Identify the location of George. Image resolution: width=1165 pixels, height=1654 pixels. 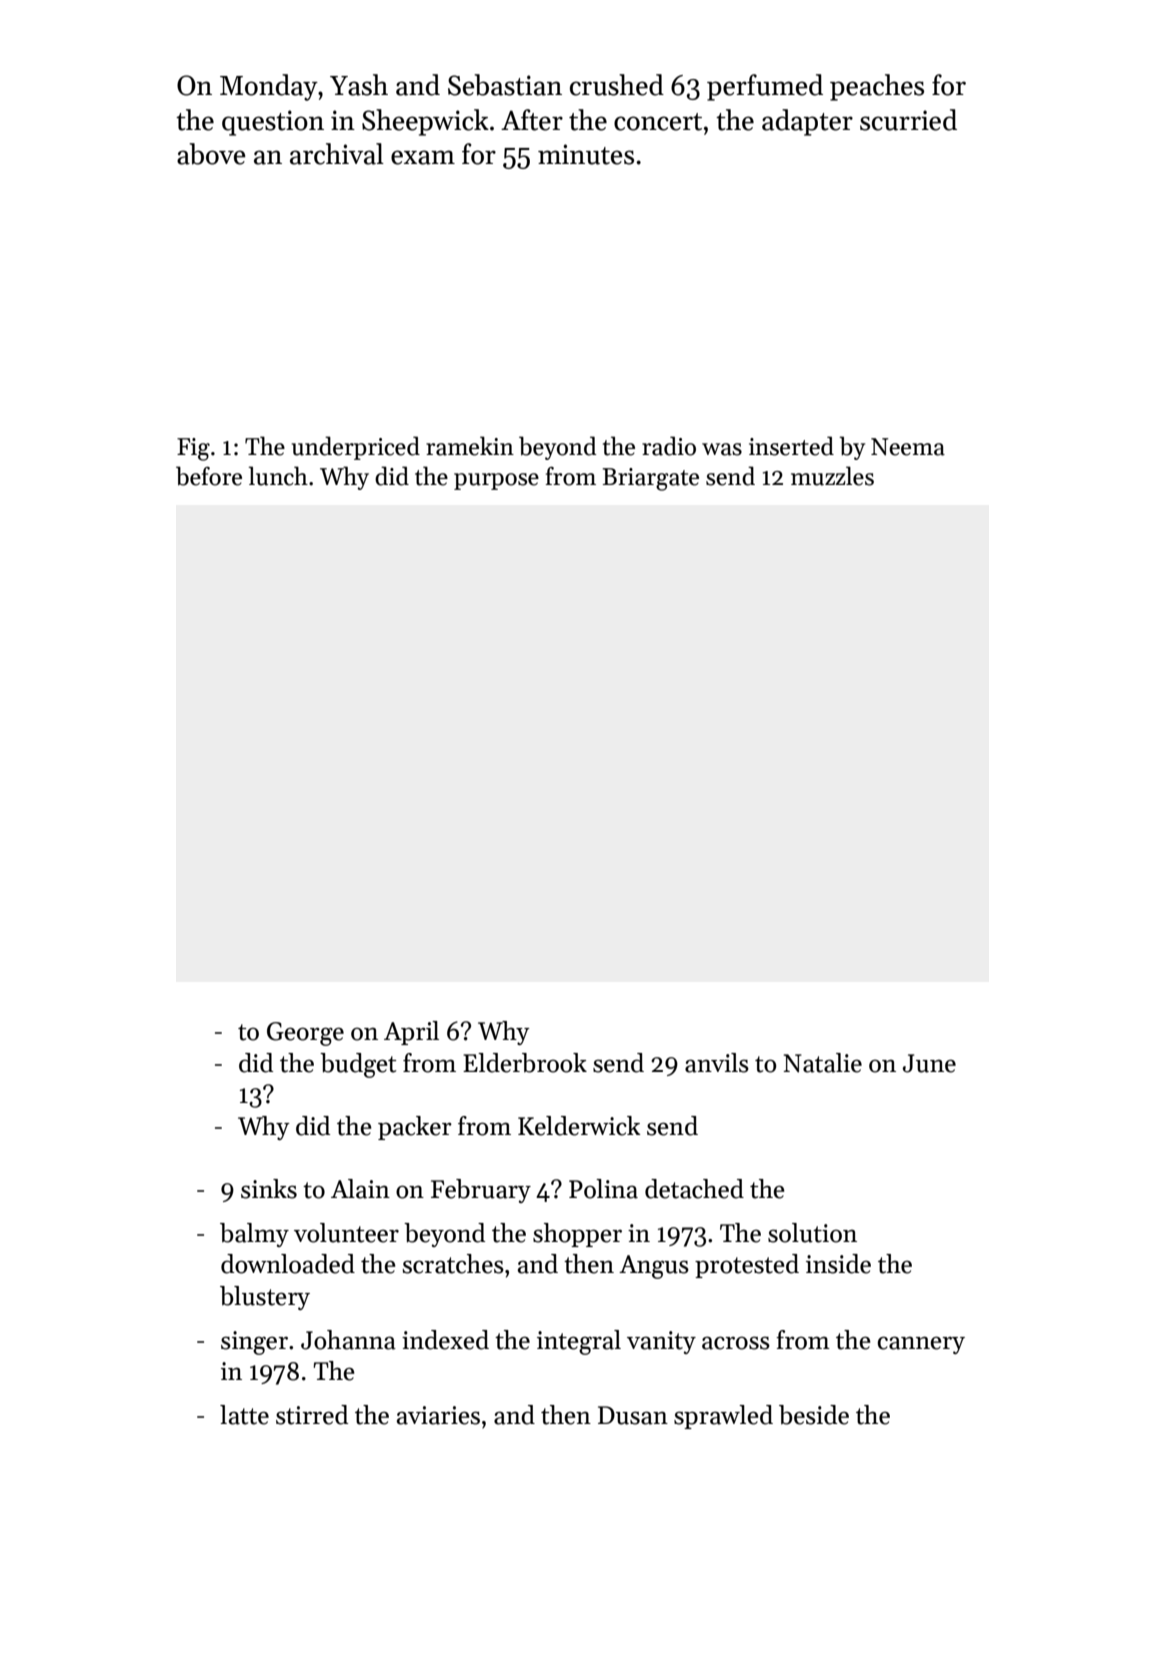
(305, 1034).
